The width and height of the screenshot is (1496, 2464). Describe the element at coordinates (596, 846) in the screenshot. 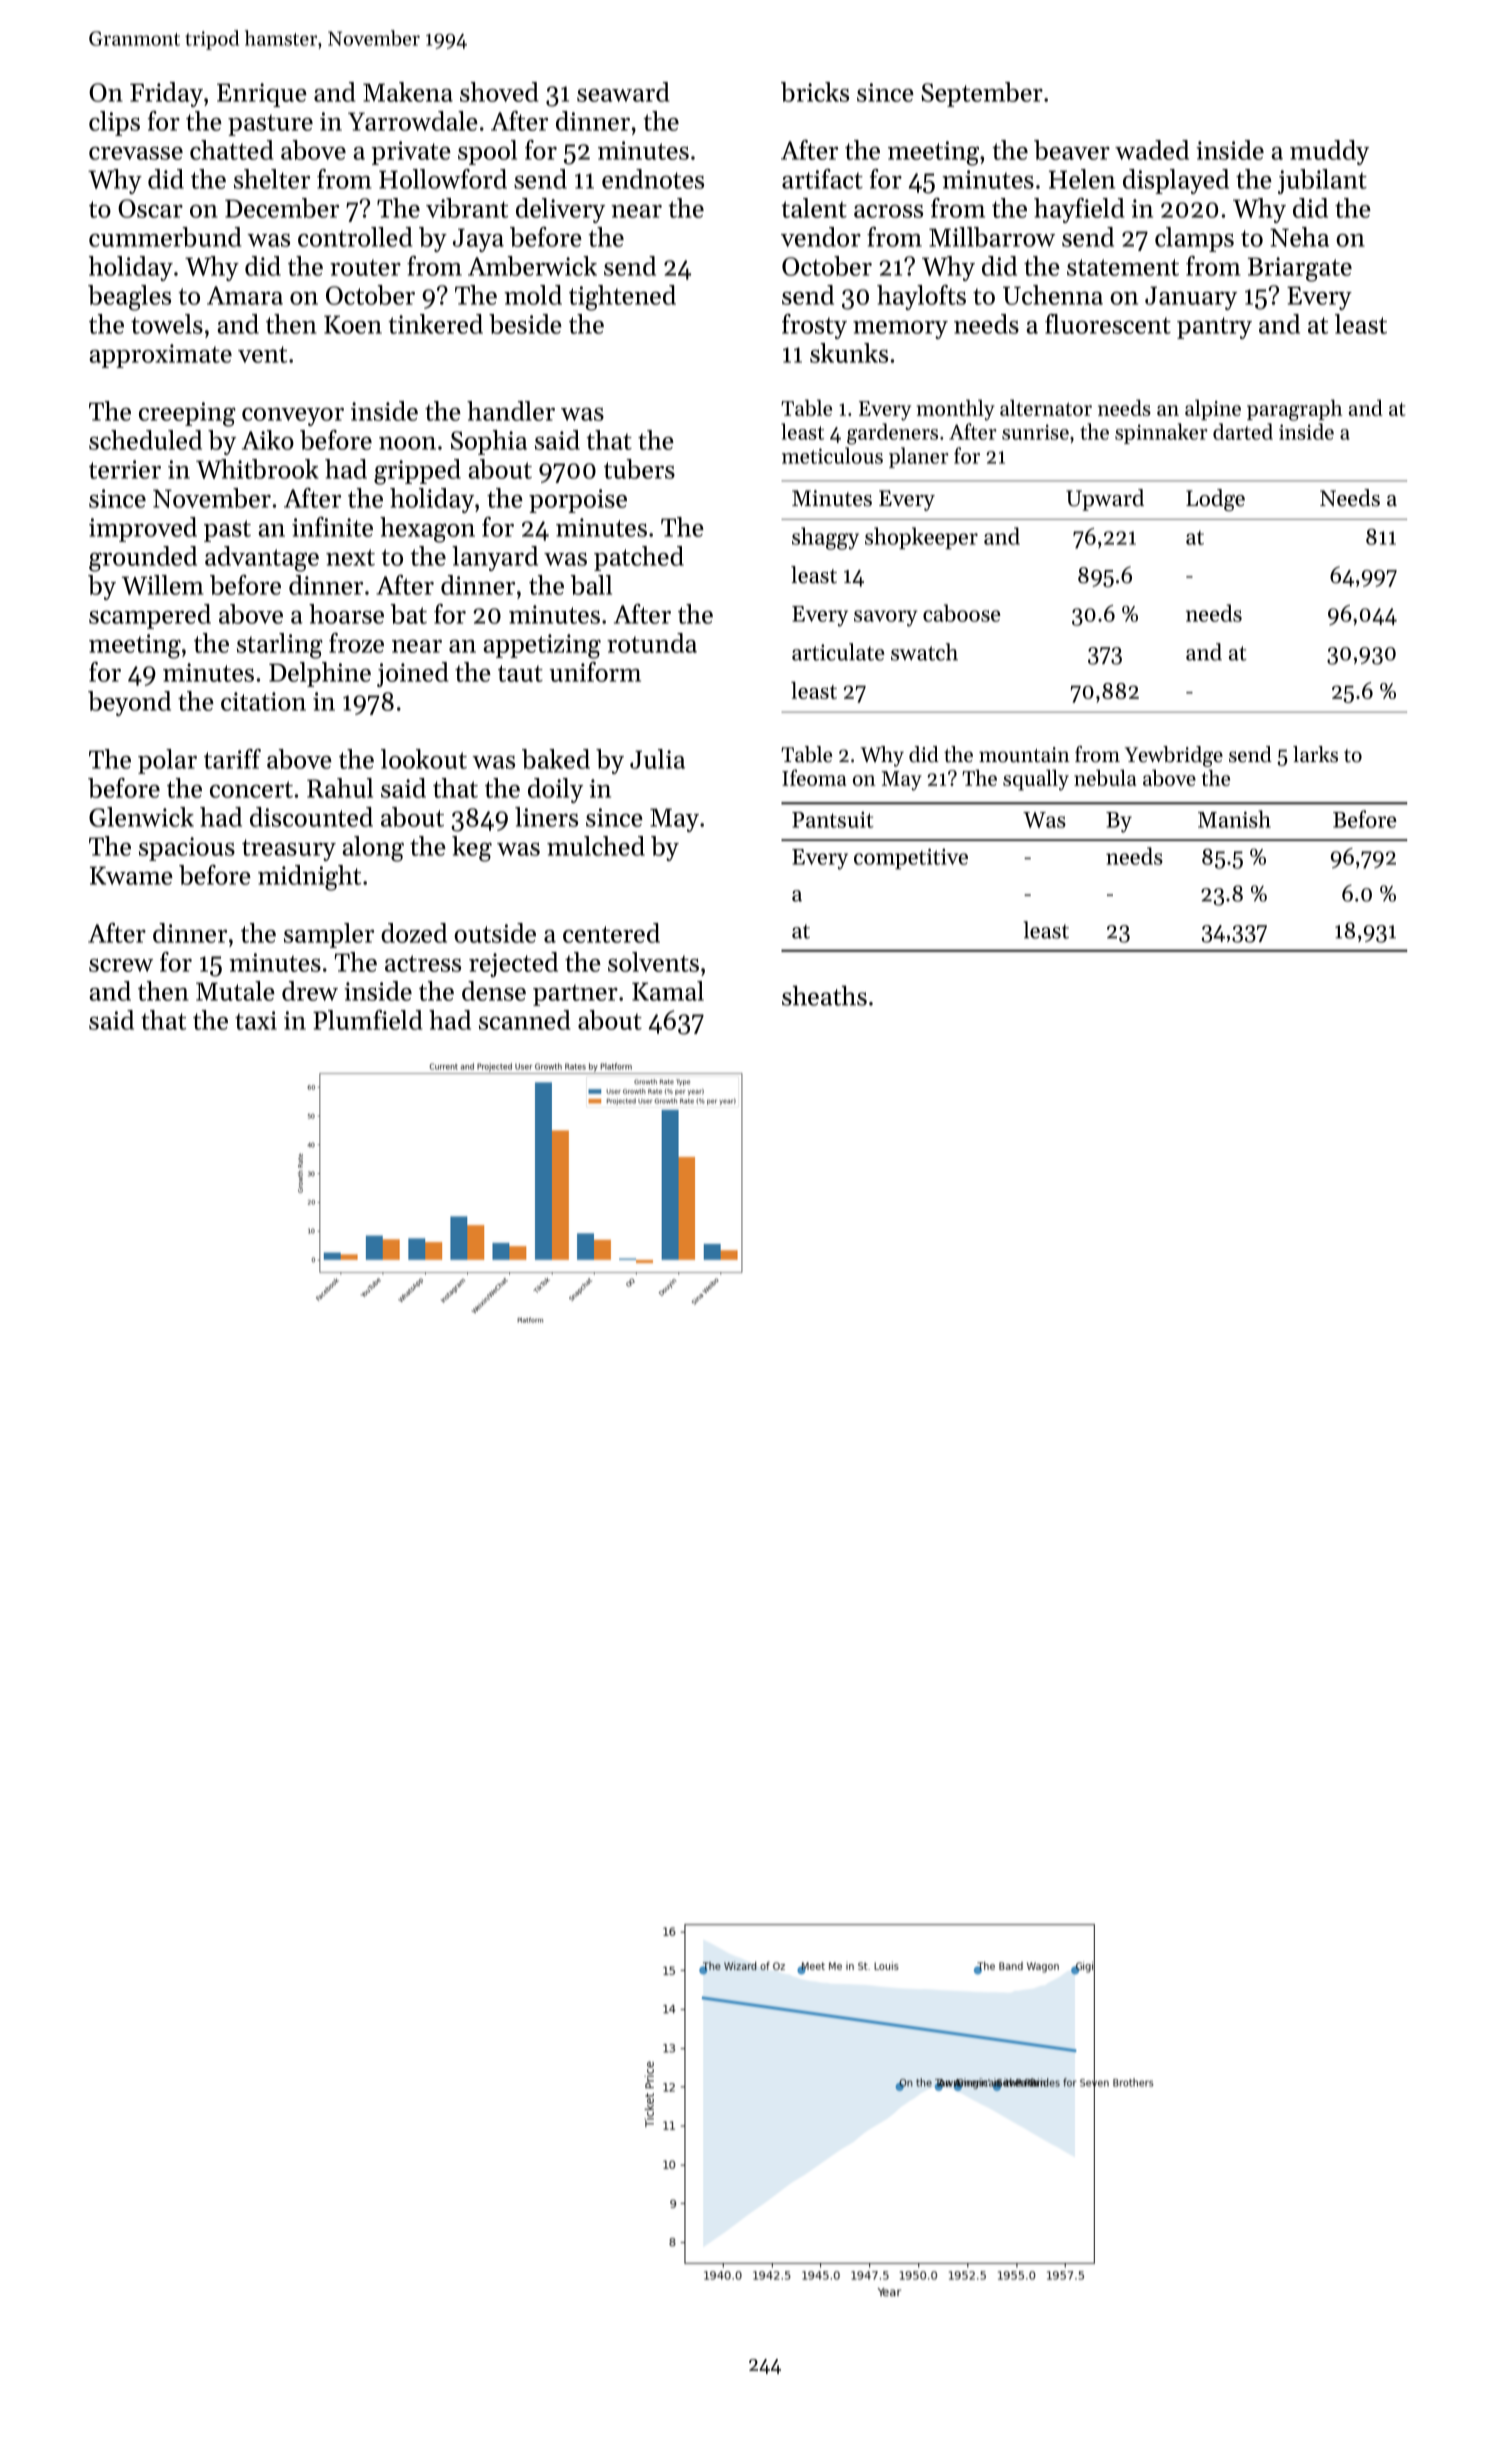

I see `mulched` at that location.
